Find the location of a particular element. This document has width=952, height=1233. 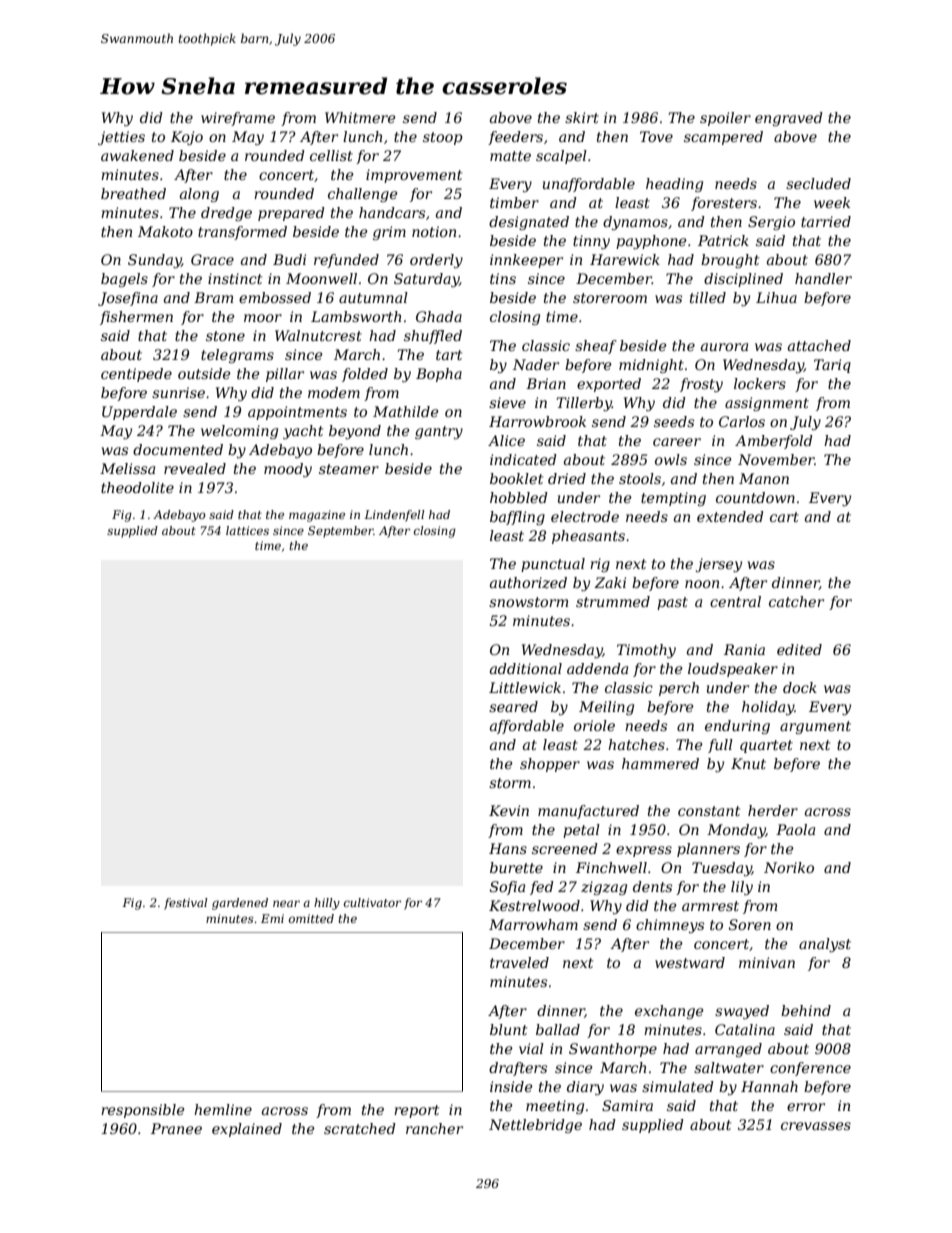

responsible is located at coordinates (143, 1111).
